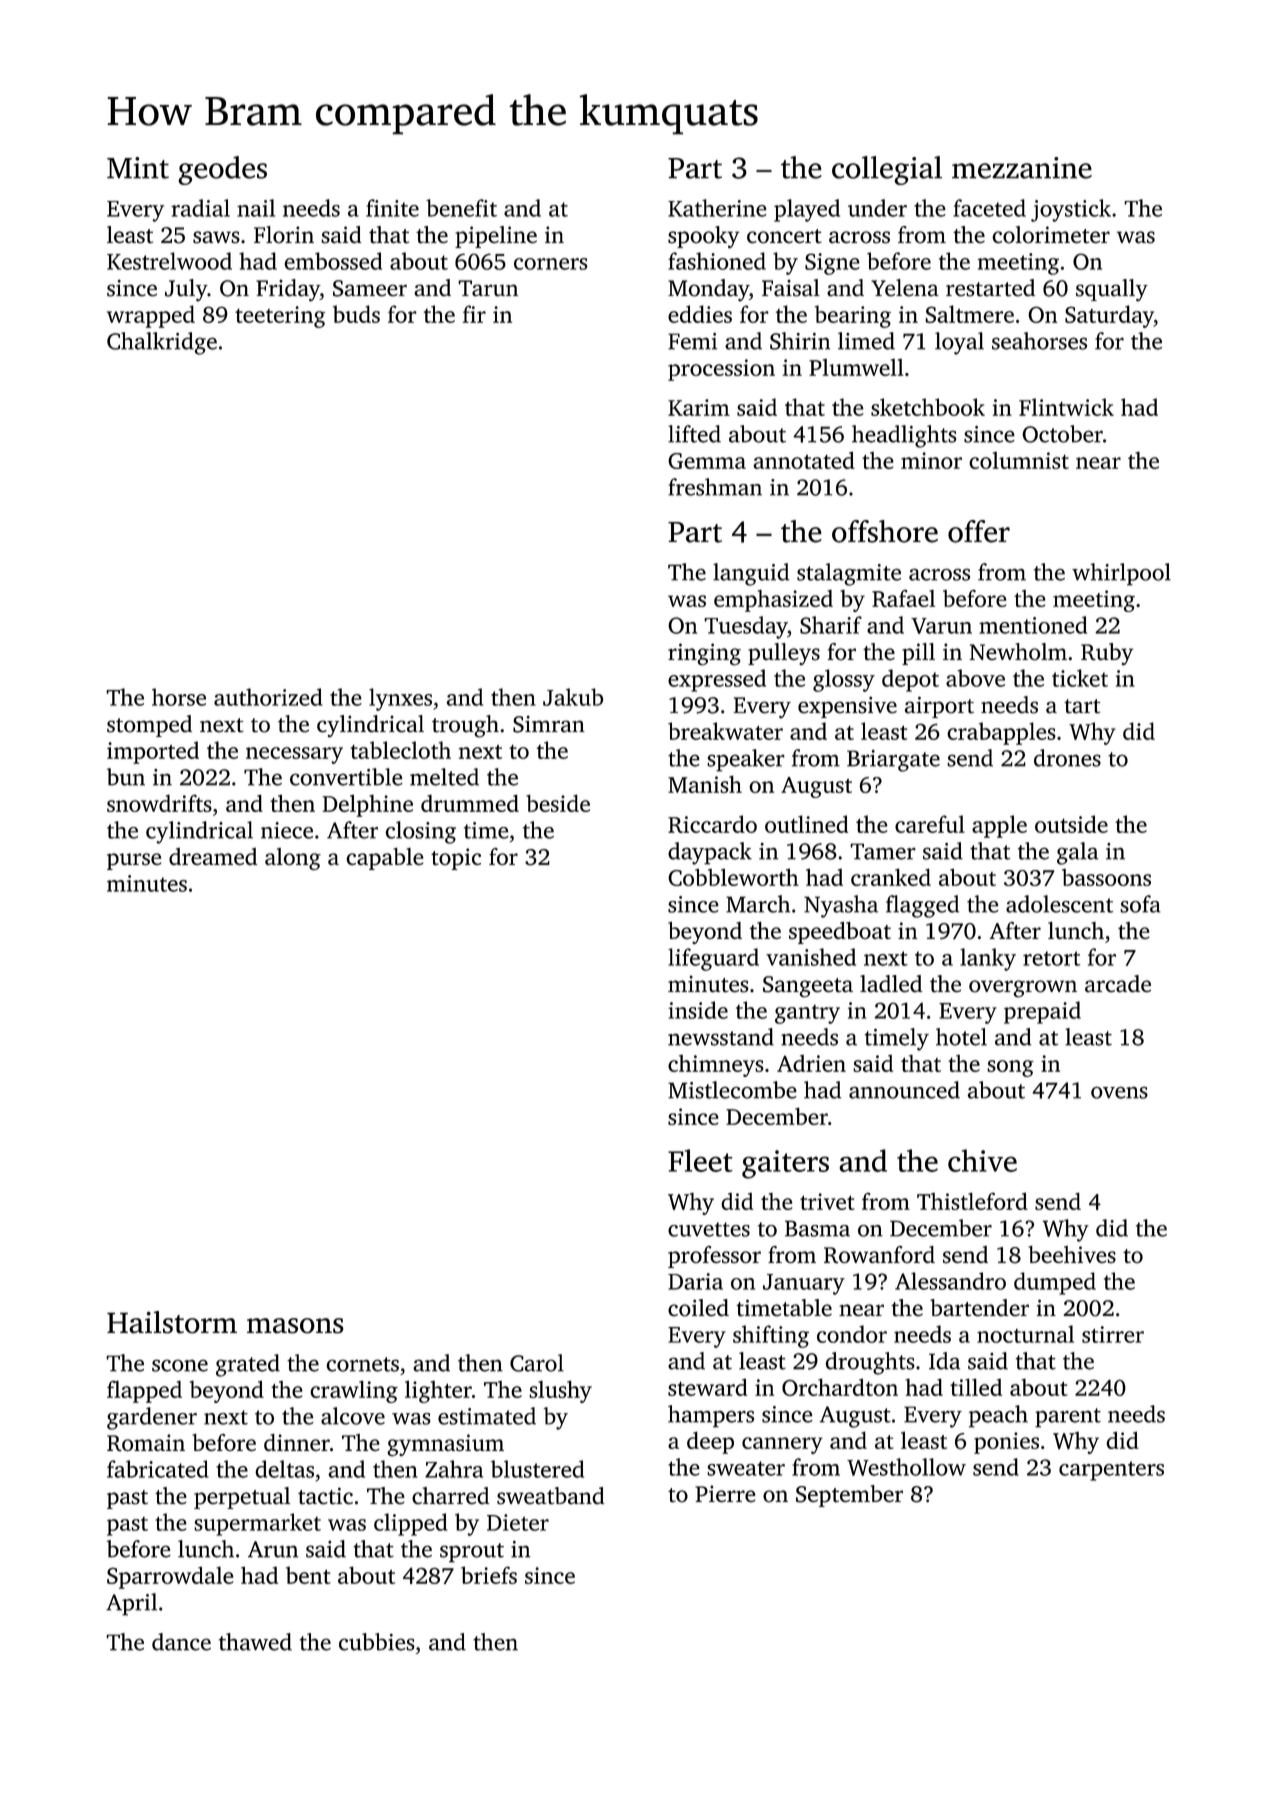  I want to click on professor, so click(714, 1257).
